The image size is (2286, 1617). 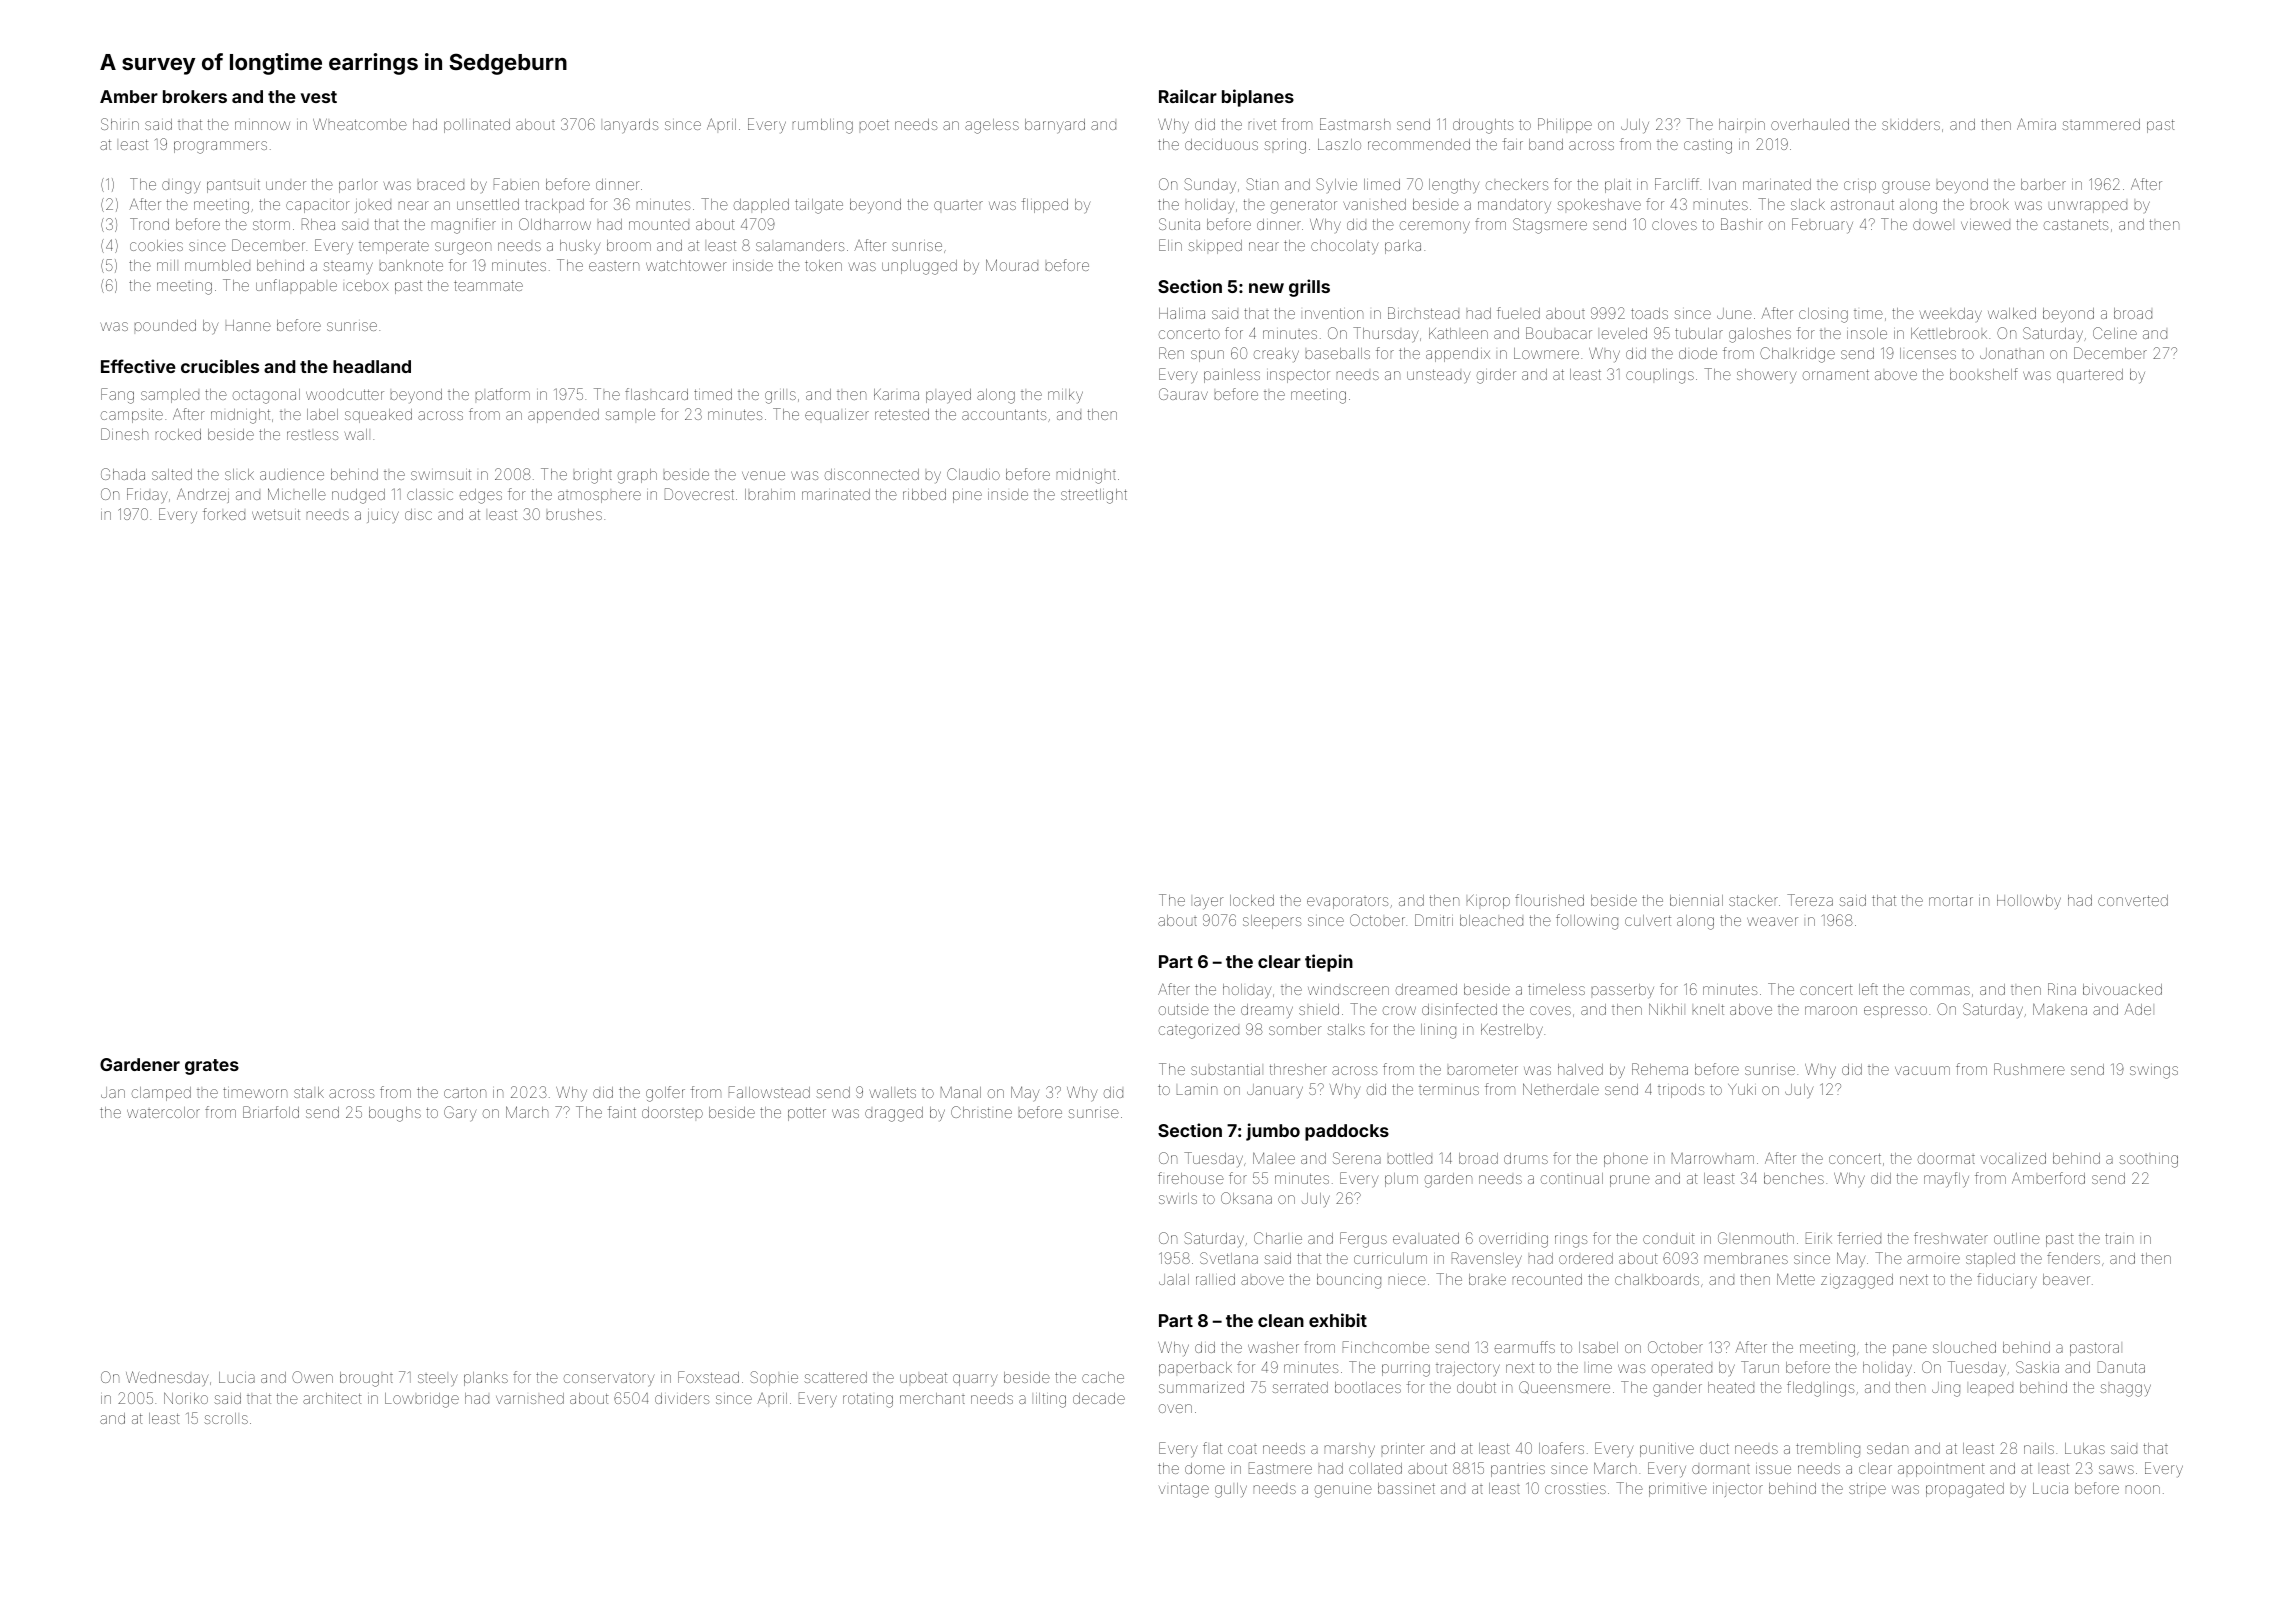 What do you see at coordinates (1094, 496) in the screenshot?
I see `streetlight` at bounding box center [1094, 496].
